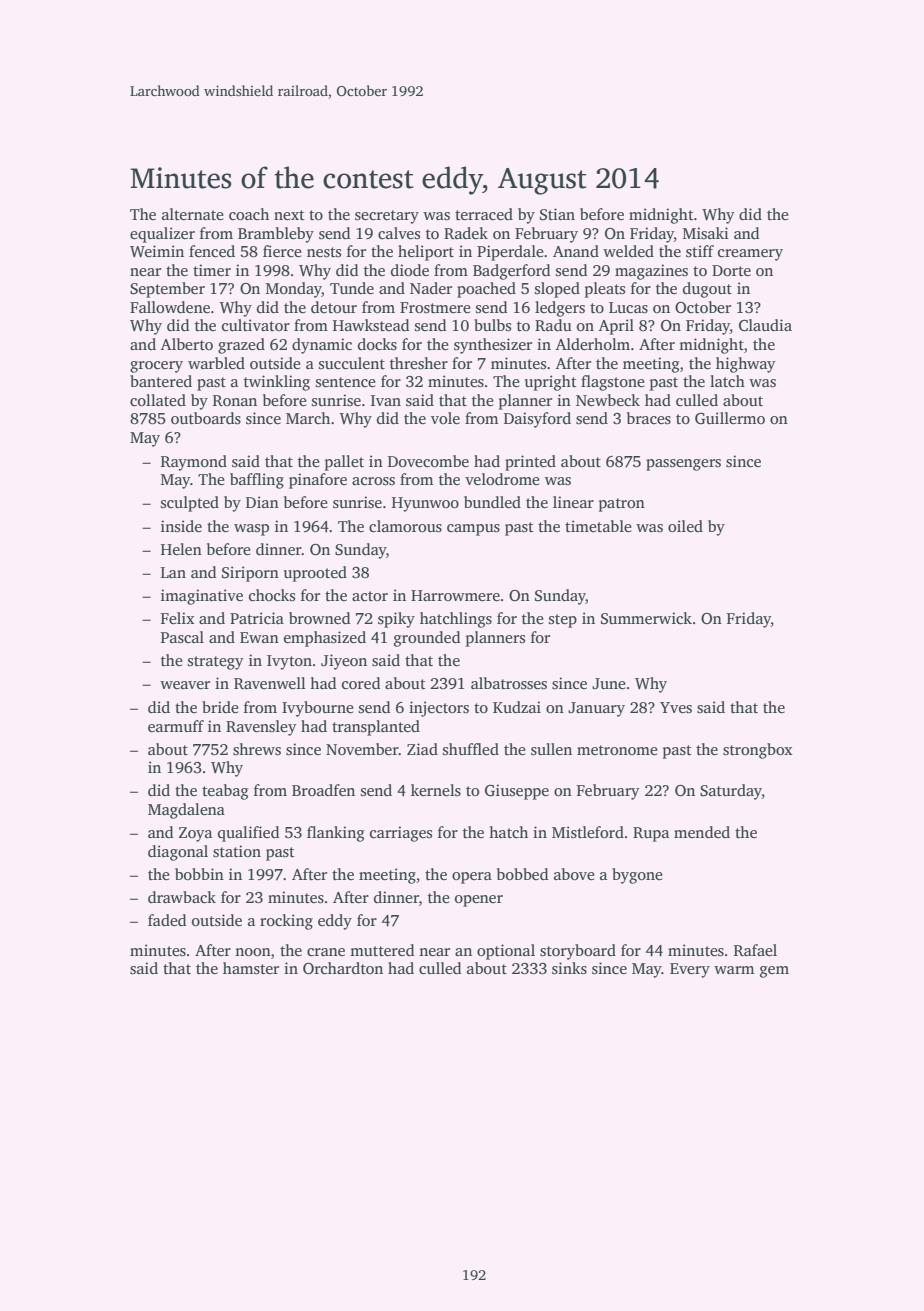 The width and height of the document is (924, 1311). Describe the element at coordinates (685, 526) in the document. I see `oiled` at that location.
